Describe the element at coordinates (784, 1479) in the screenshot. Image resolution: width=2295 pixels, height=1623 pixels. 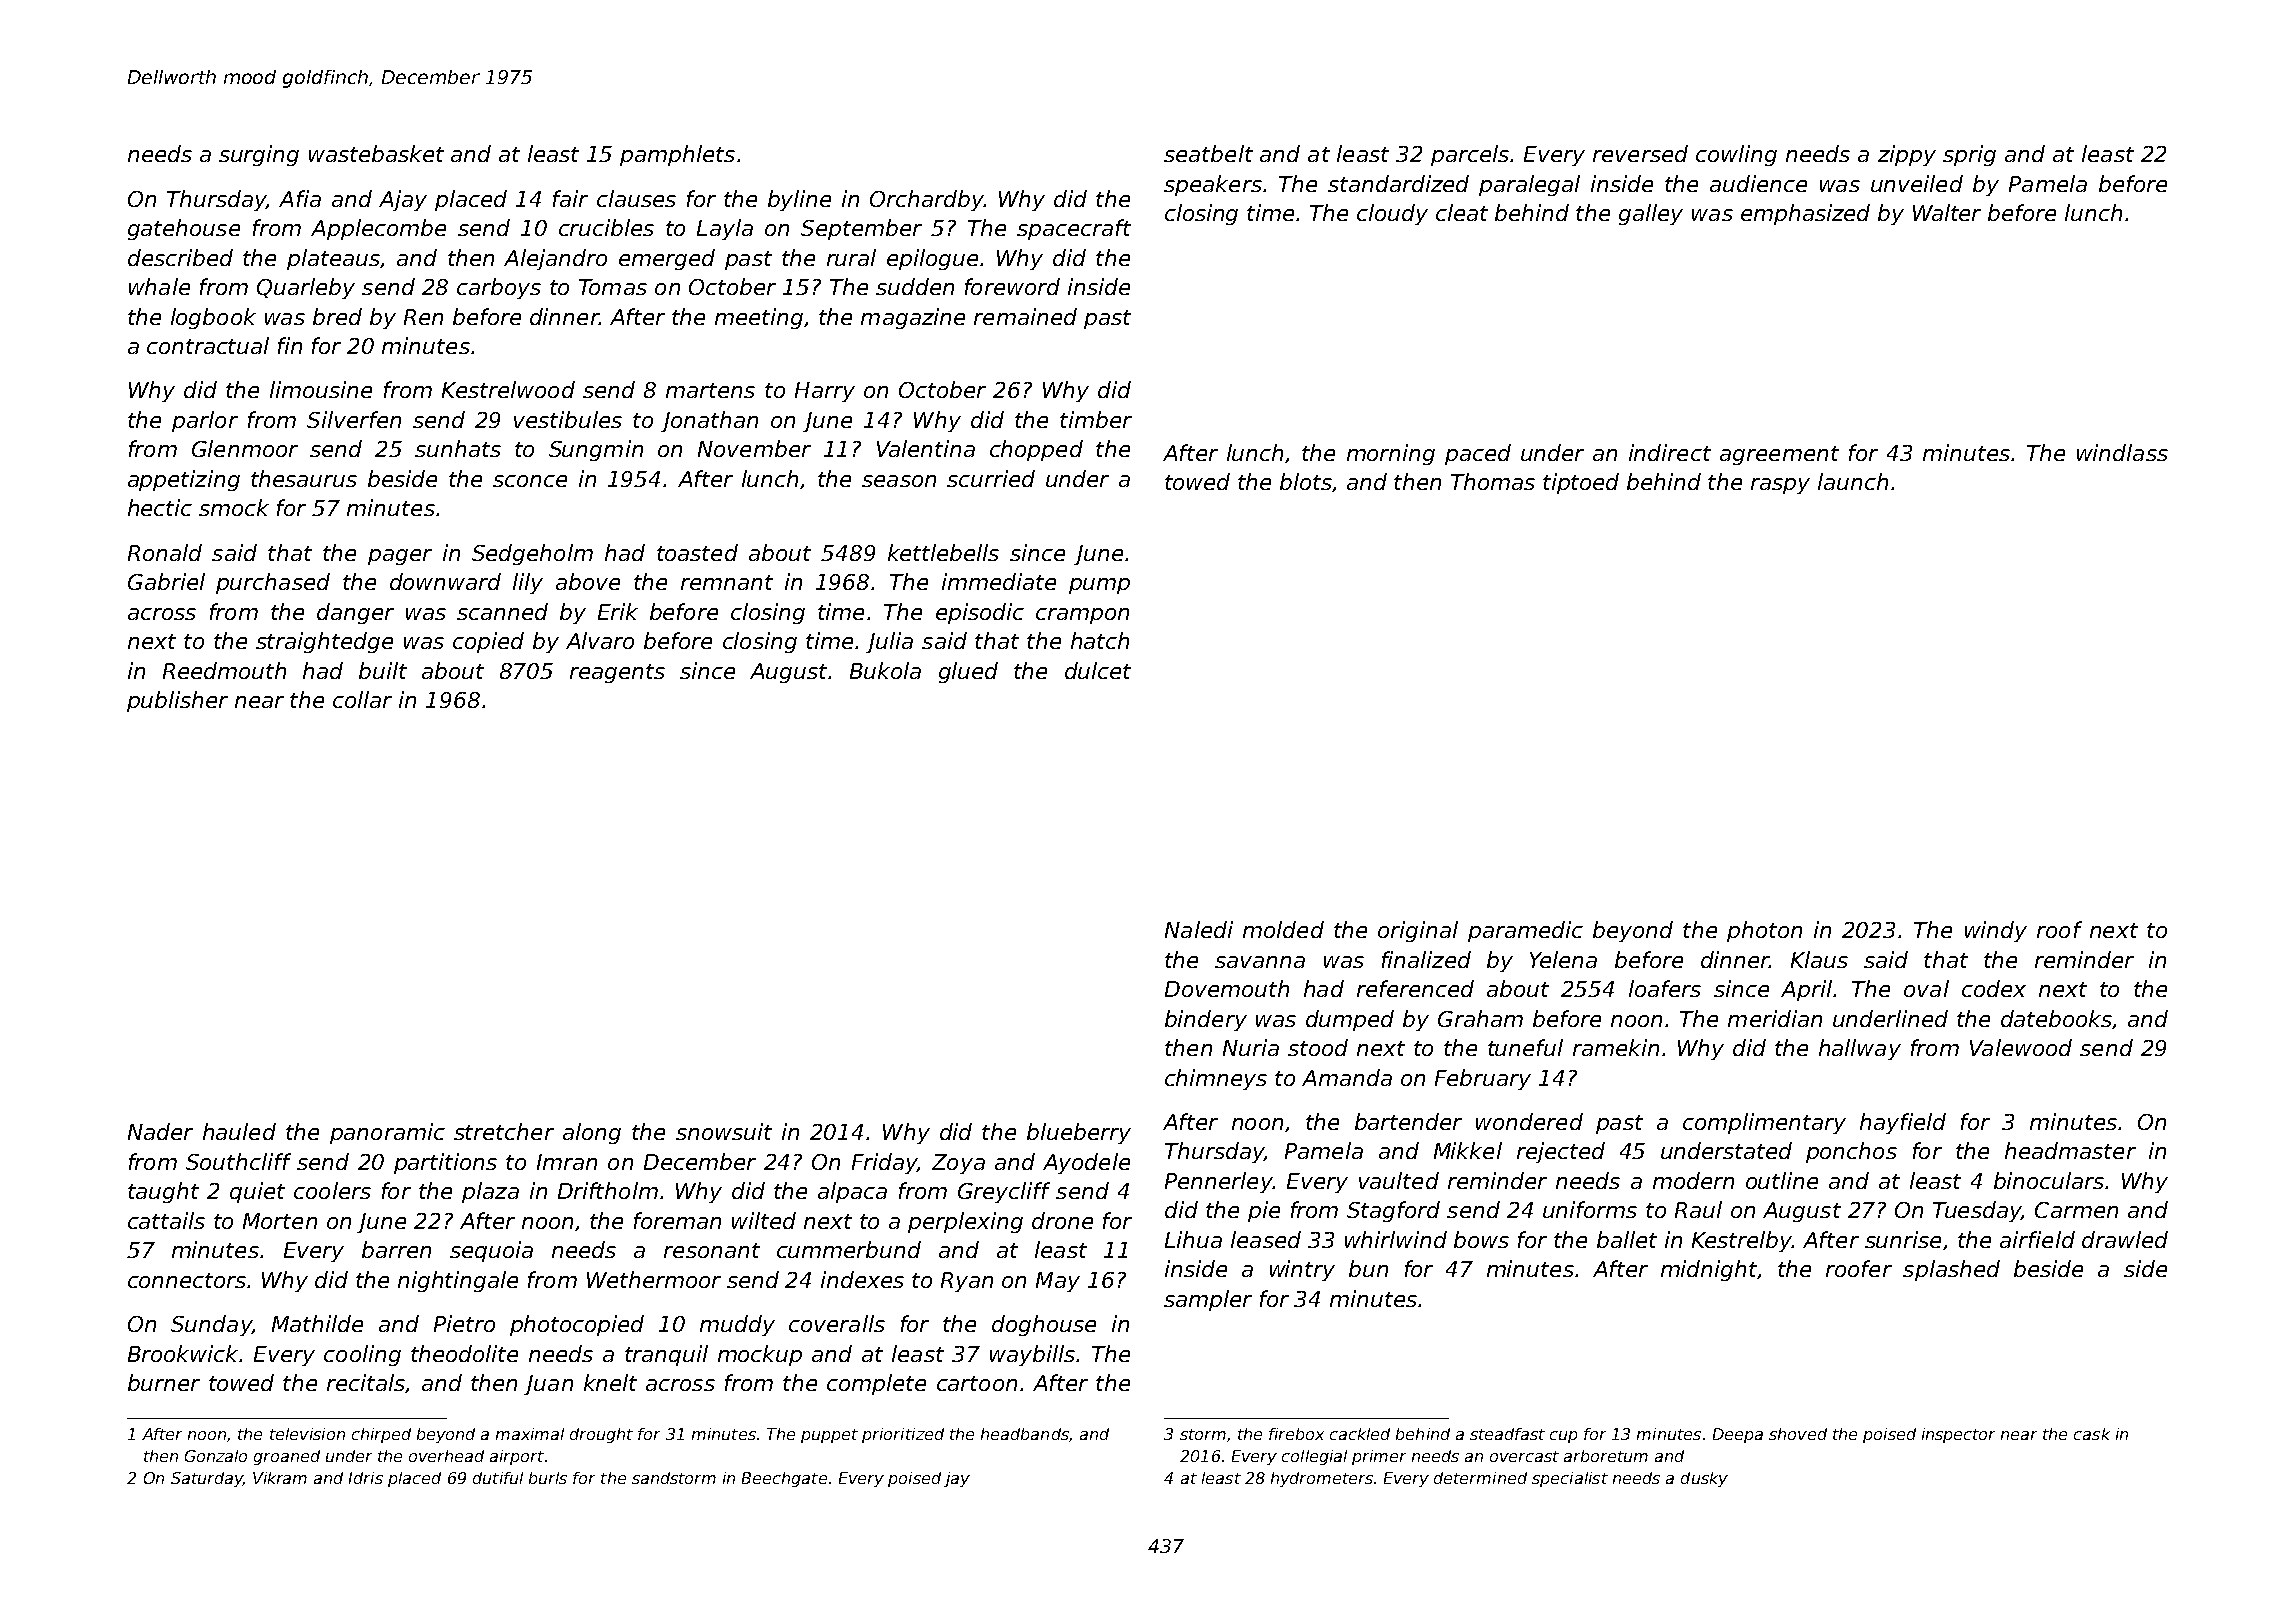
I see `Beechgate` at that location.
